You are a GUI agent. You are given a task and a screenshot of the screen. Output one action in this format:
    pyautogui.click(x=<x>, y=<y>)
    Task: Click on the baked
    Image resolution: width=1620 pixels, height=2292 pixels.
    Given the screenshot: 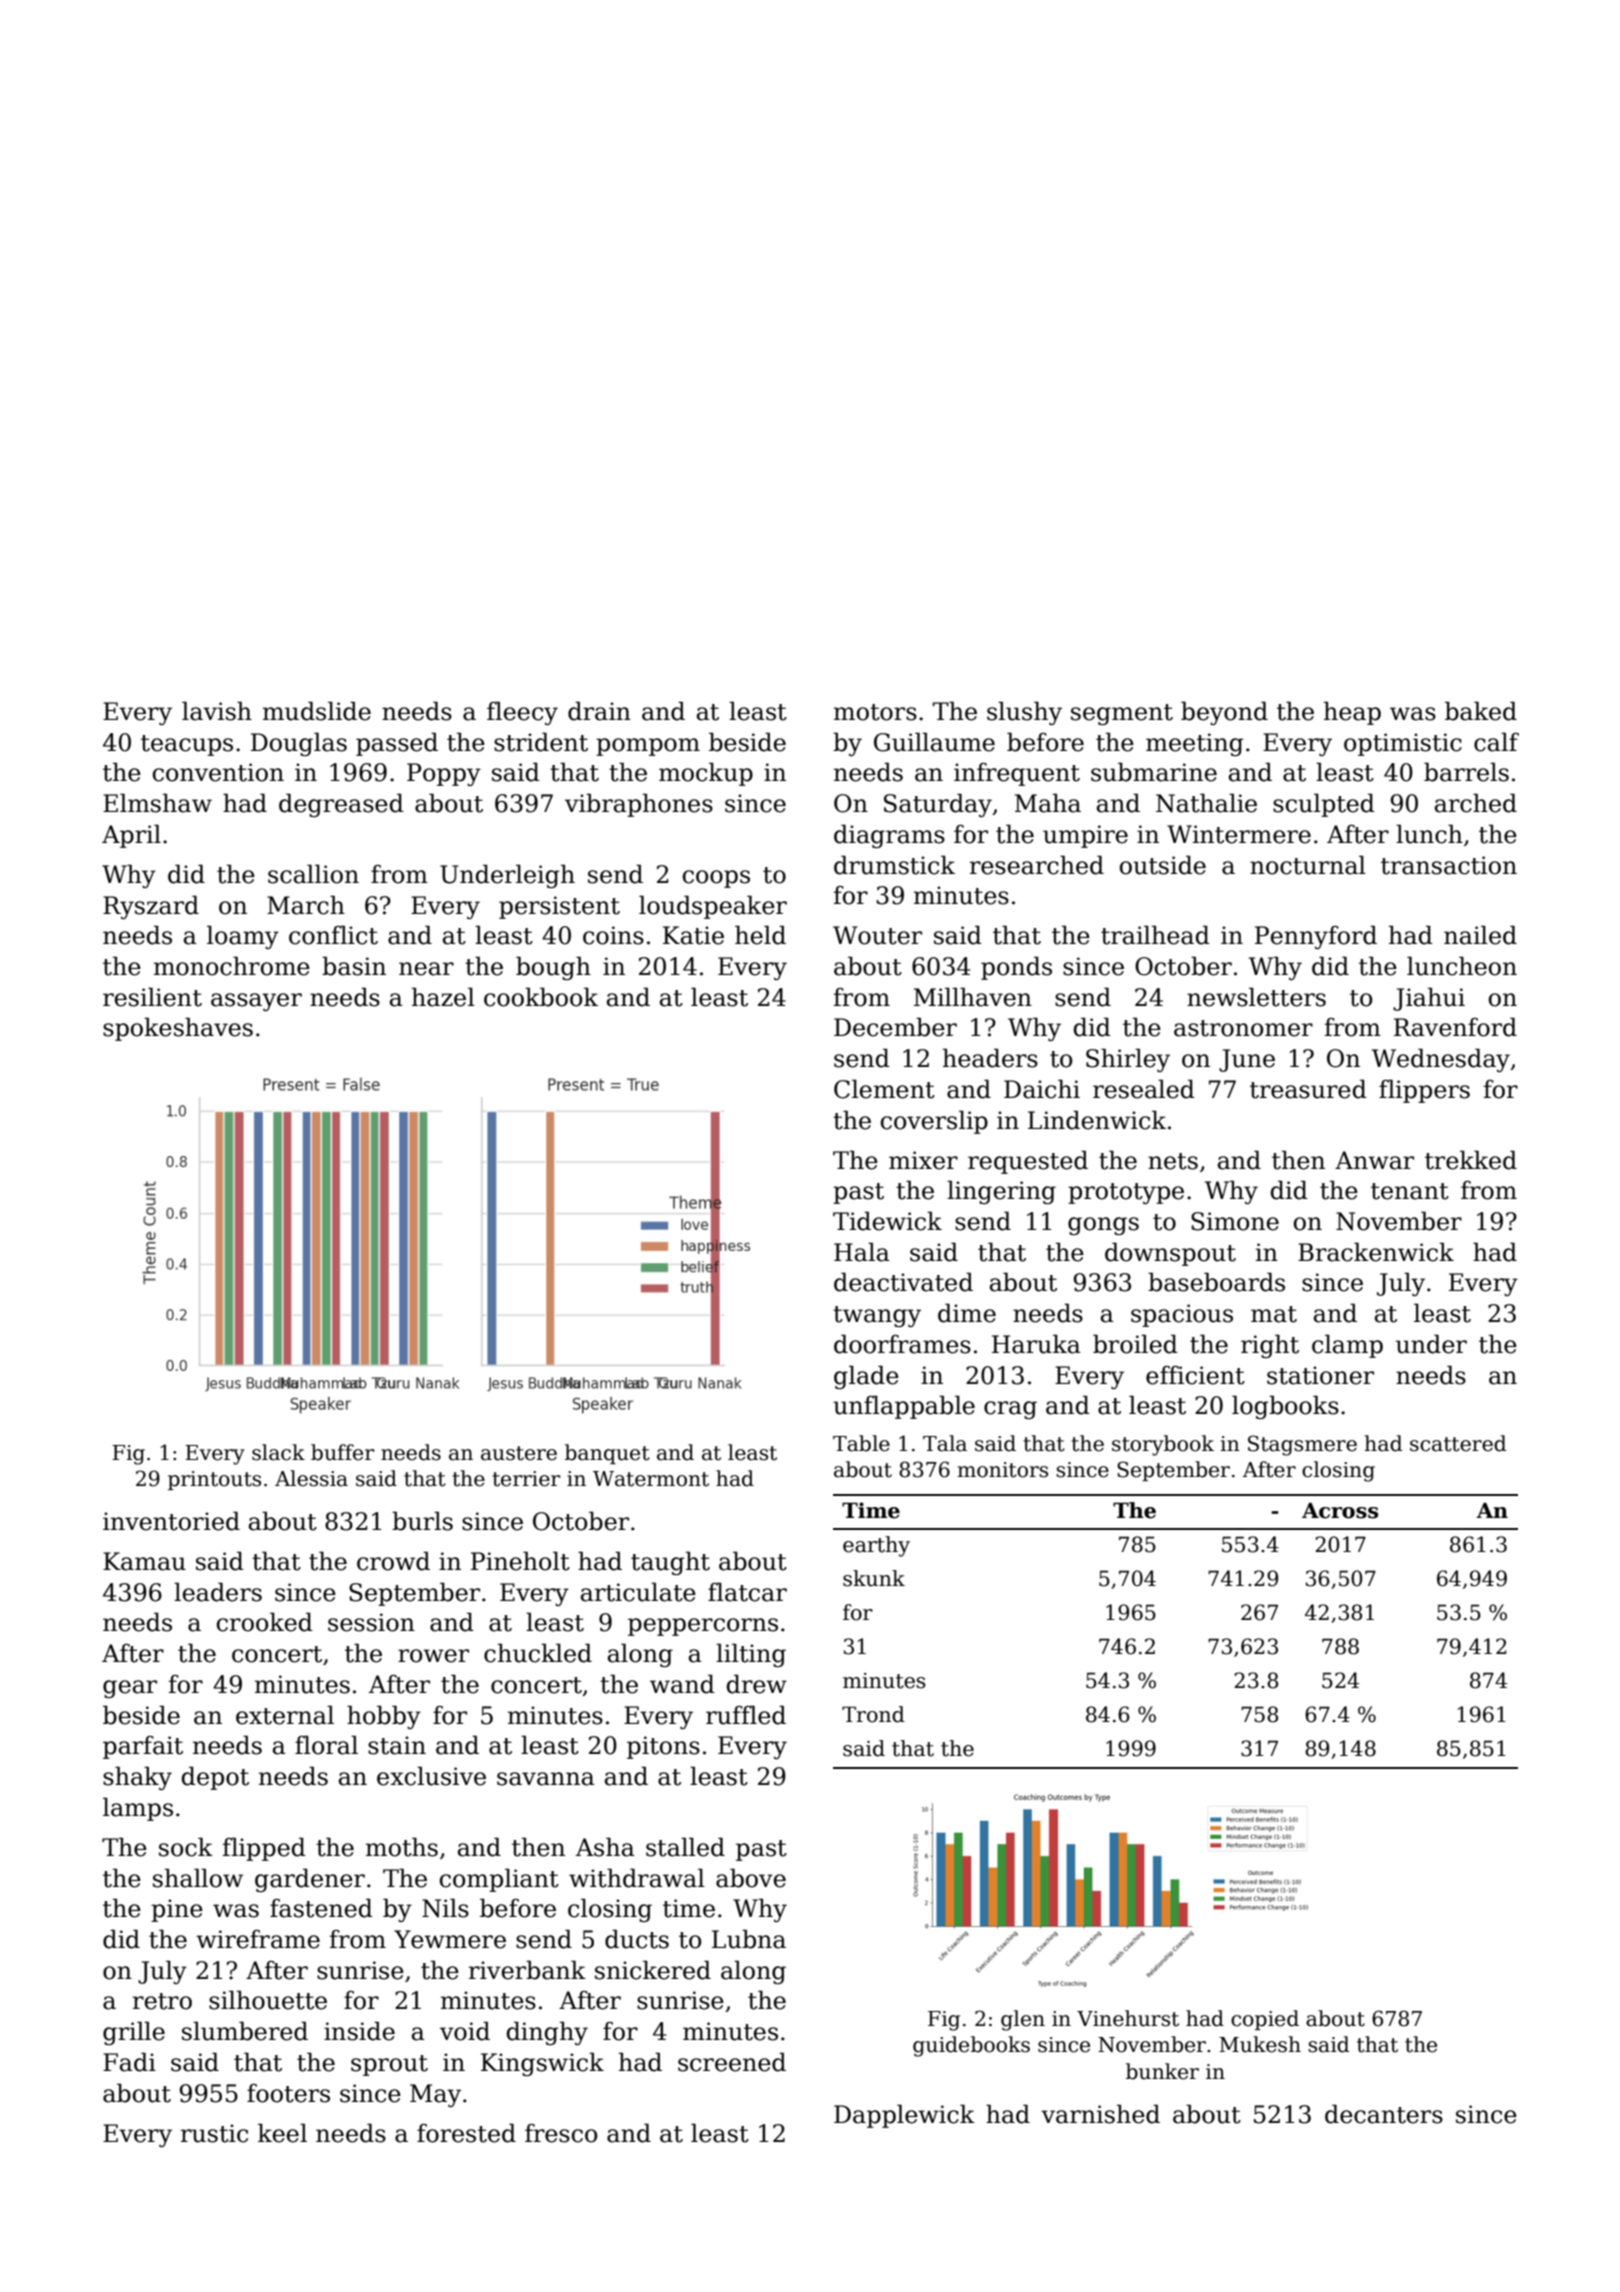 What is the action you would take?
    pyautogui.click(x=1481, y=711)
